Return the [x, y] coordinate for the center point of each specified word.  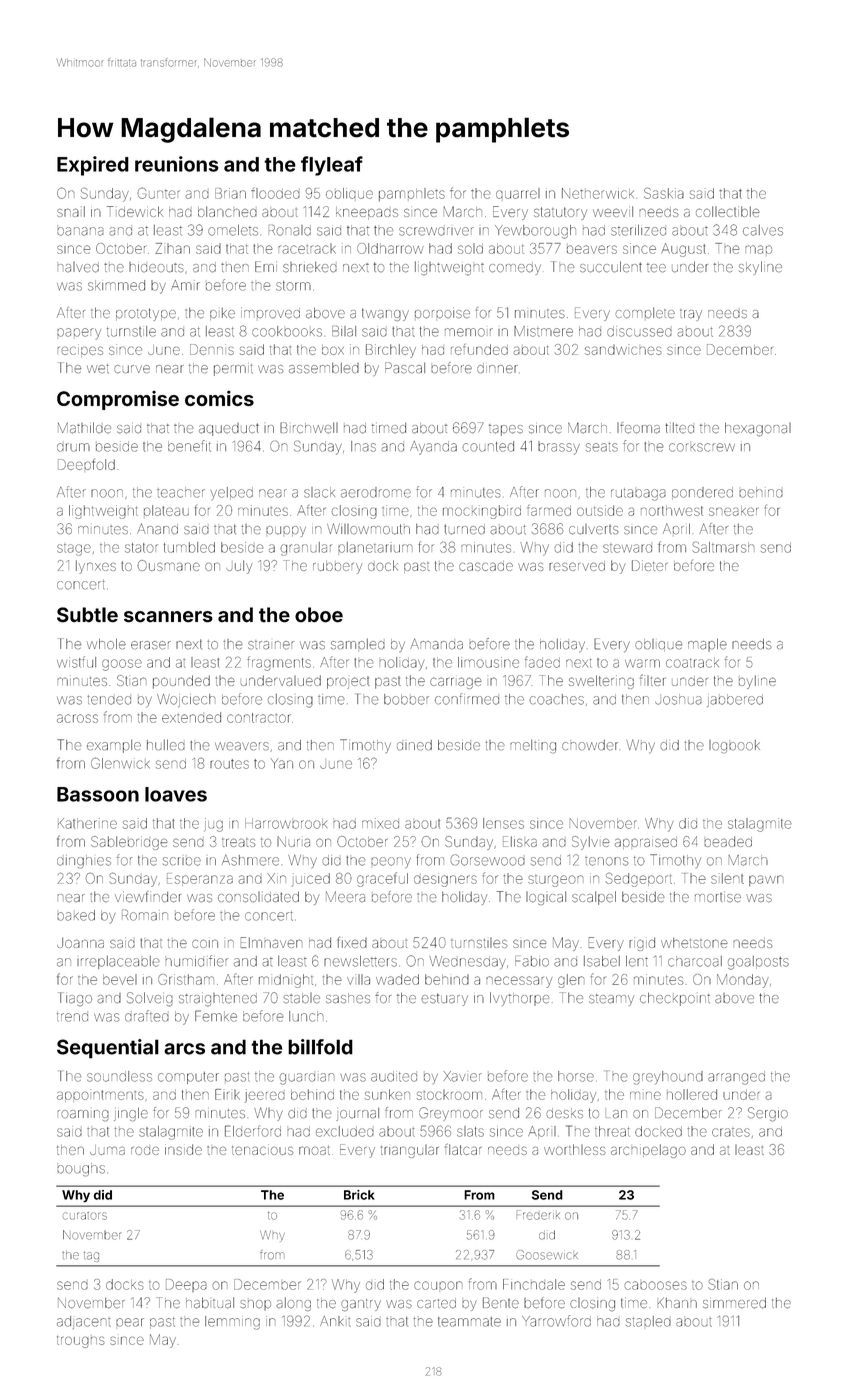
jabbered [735, 700]
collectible [727, 211]
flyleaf [332, 166]
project [348, 682]
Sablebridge [129, 843]
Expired [93, 166]
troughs [80, 1342]
